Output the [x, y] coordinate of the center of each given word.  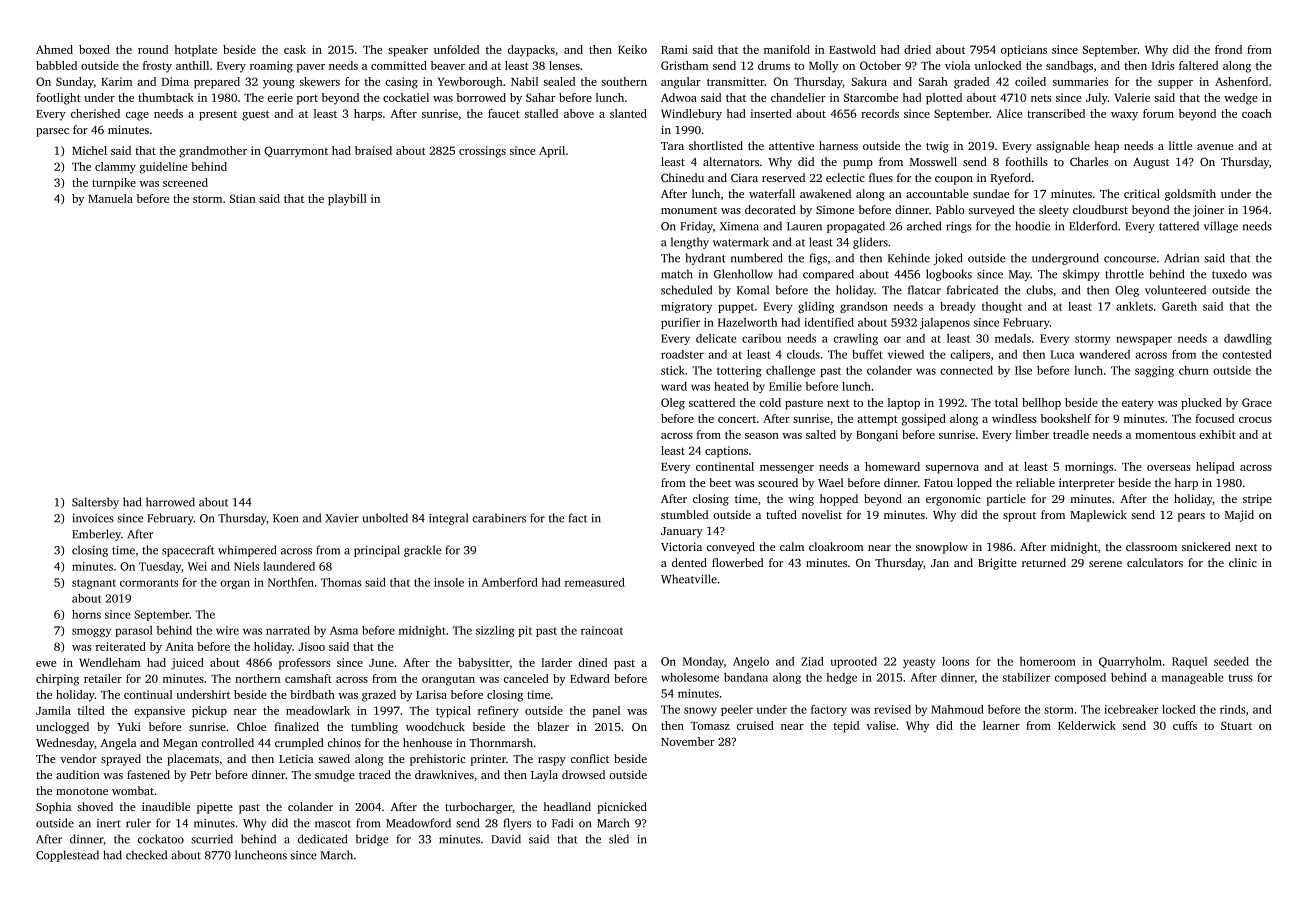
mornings [1089, 468]
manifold [787, 49]
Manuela [110, 198]
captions [726, 452]
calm [792, 546]
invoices [93, 518]
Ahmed [54, 49]
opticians [1024, 51]
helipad [1215, 468]
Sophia [53, 808]
